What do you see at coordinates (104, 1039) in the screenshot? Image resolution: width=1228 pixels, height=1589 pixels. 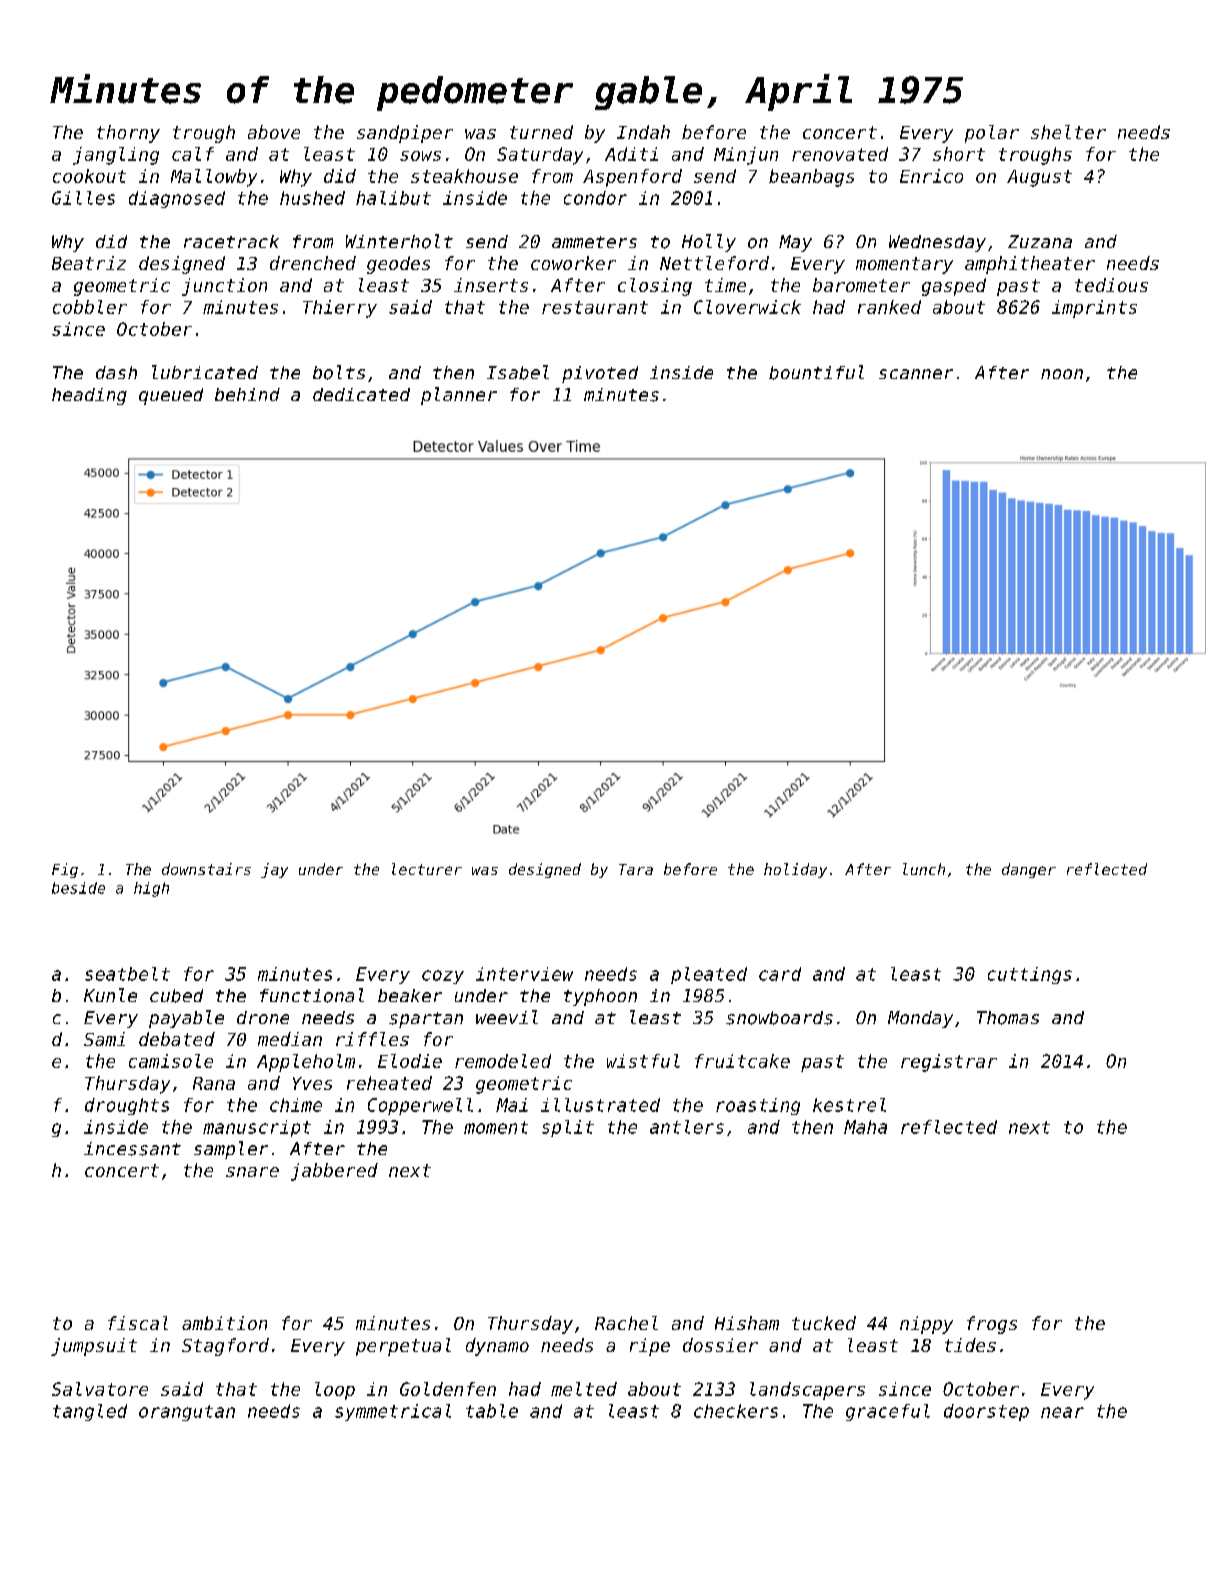 I see `Sami` at bounding box center [104, 1039].
